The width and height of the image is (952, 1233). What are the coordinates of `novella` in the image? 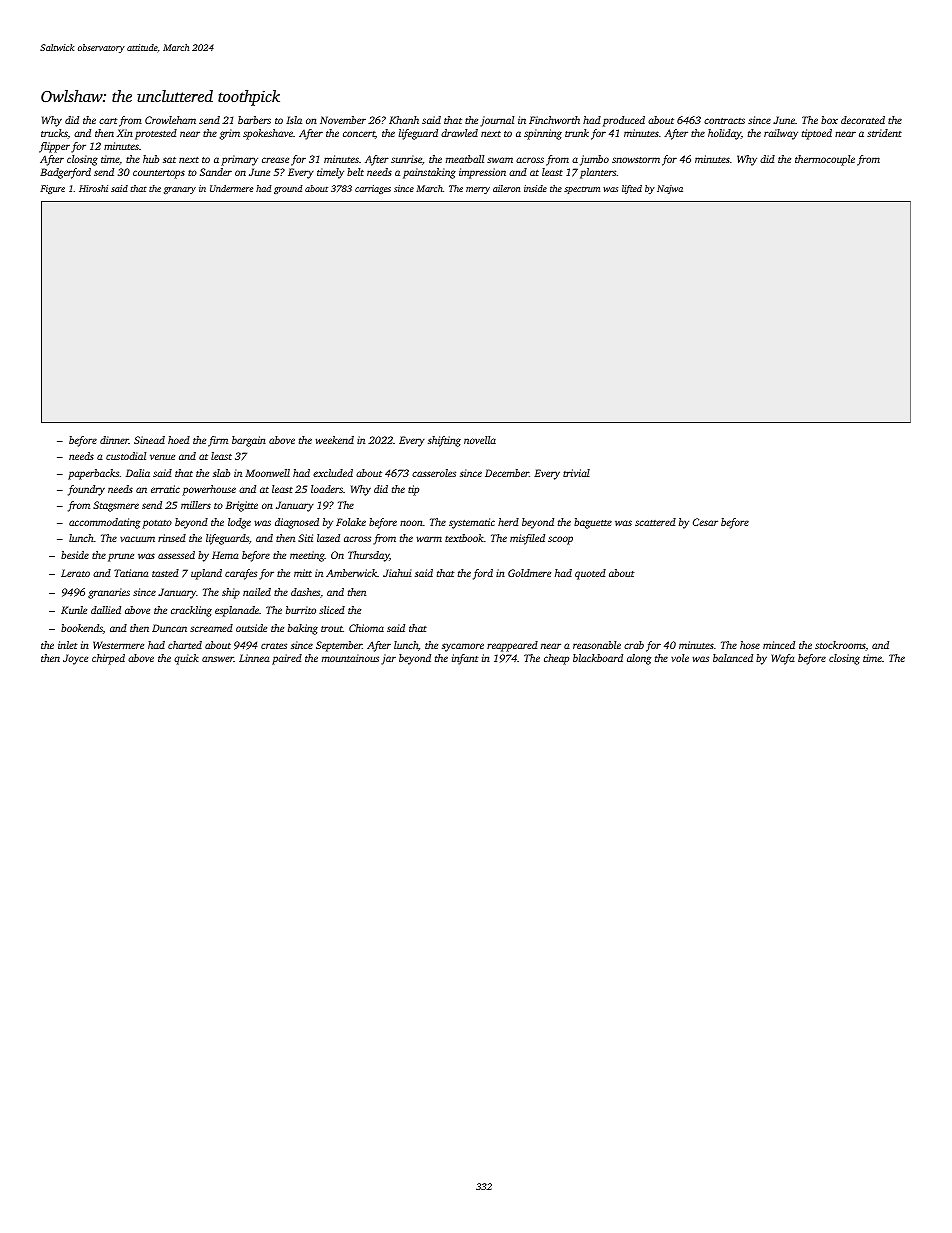 It's located at (480, 440).
